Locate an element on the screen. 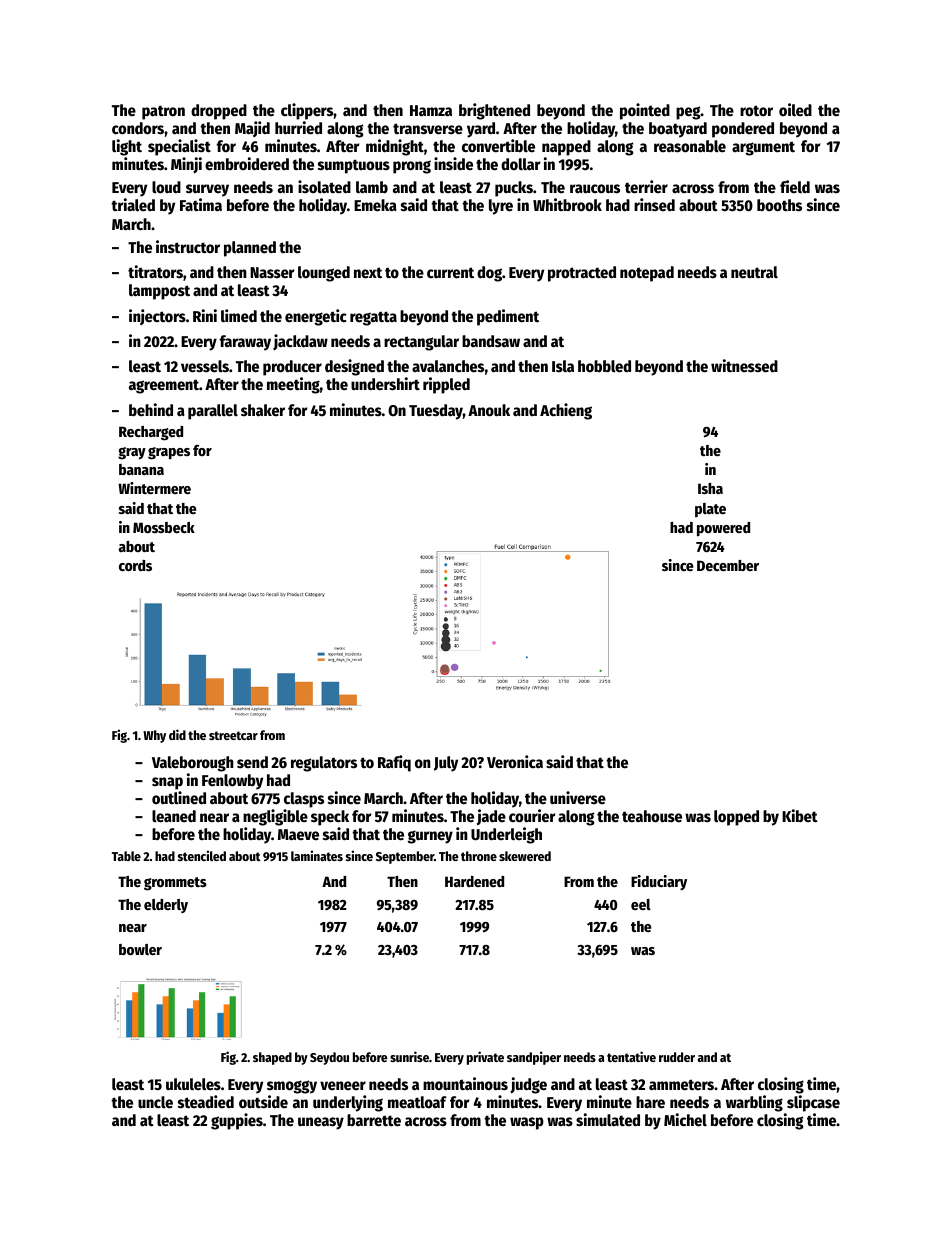  witnessed is located at coordinates (744, 366).
